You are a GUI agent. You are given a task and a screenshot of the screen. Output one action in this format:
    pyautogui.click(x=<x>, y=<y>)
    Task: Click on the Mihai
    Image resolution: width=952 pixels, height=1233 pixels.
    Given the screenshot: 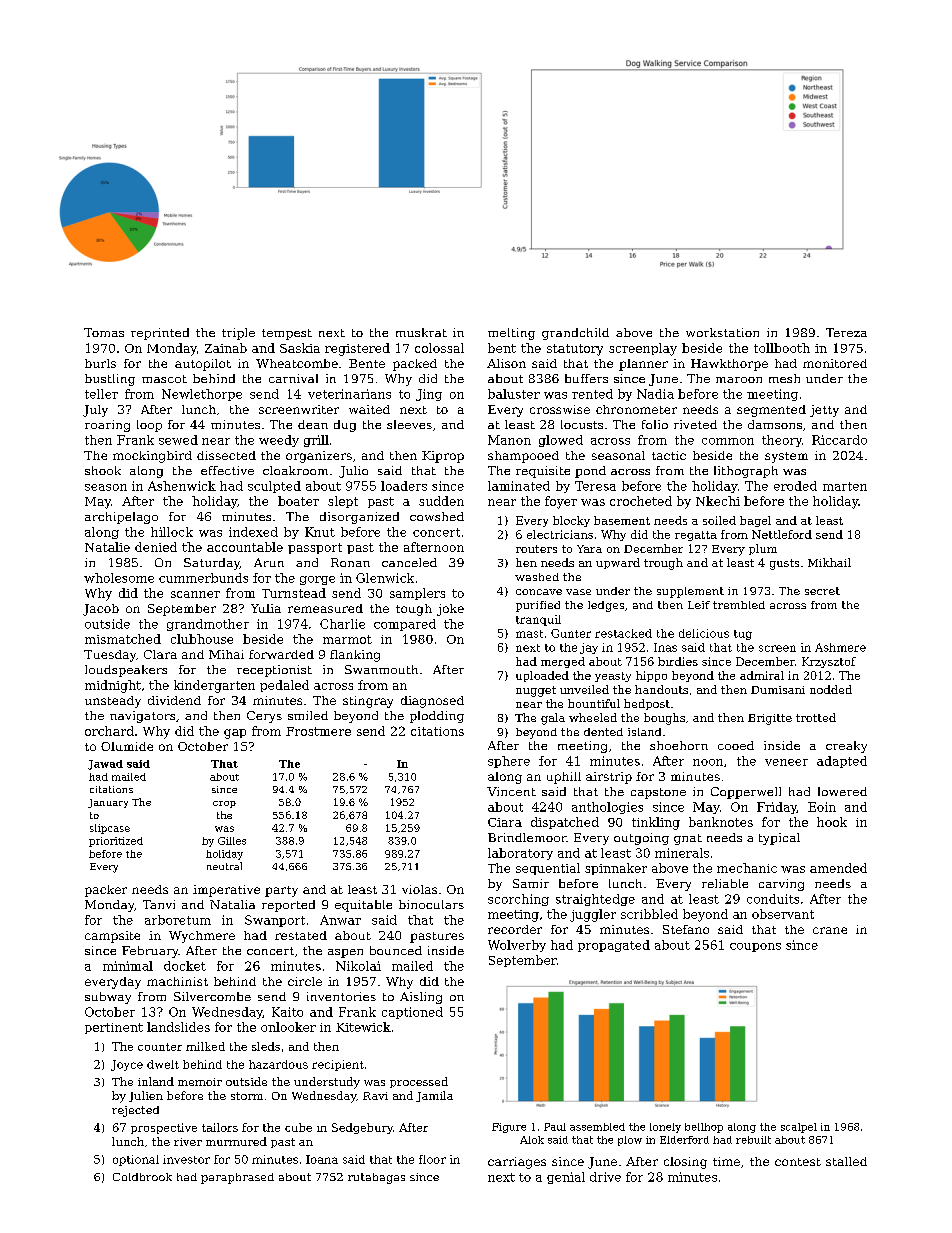 What is the action you would take?
    pyautogui.click(x=226, y=654)
